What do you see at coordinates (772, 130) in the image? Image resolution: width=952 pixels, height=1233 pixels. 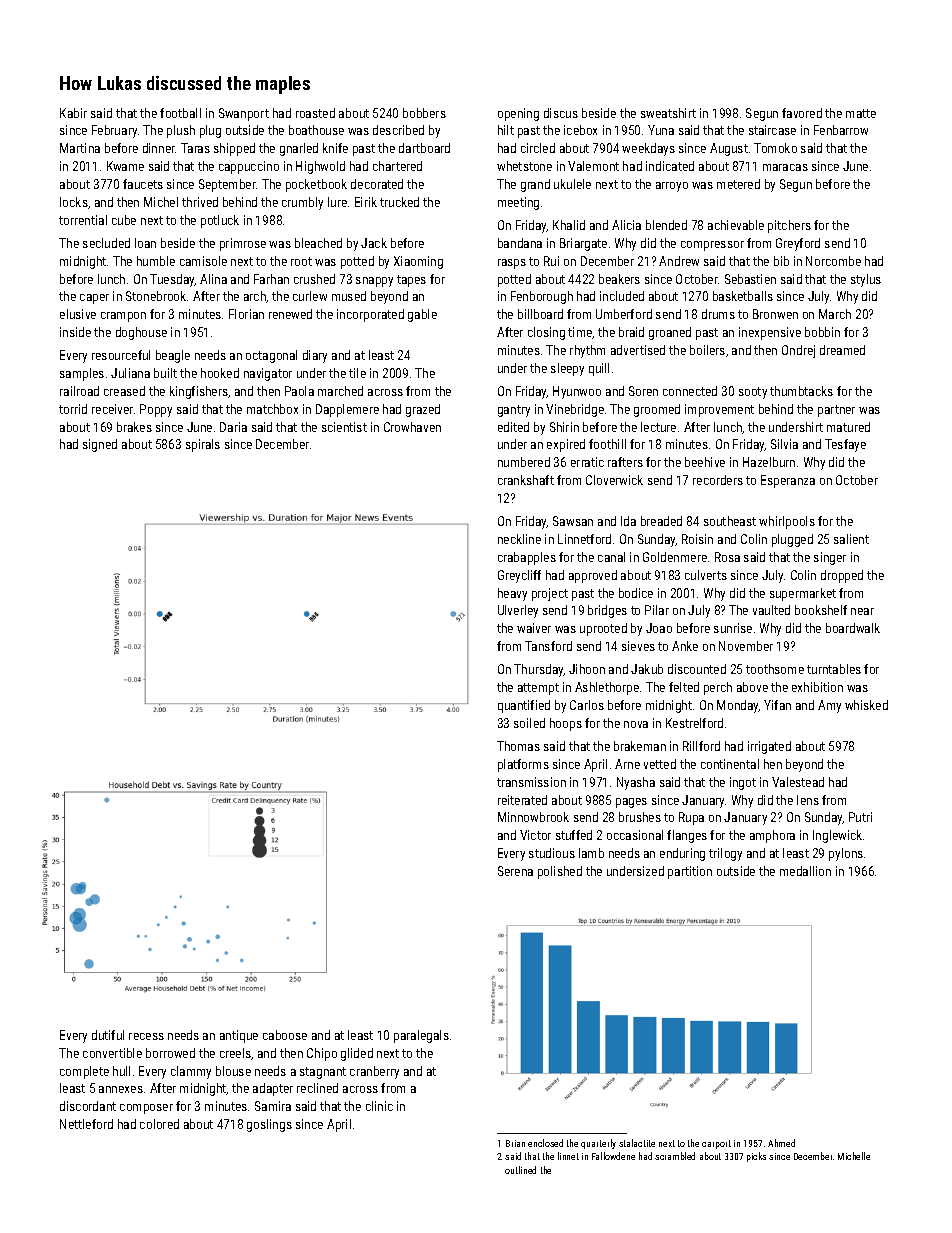 I see `staircase` at bounding box center [772, 130].
